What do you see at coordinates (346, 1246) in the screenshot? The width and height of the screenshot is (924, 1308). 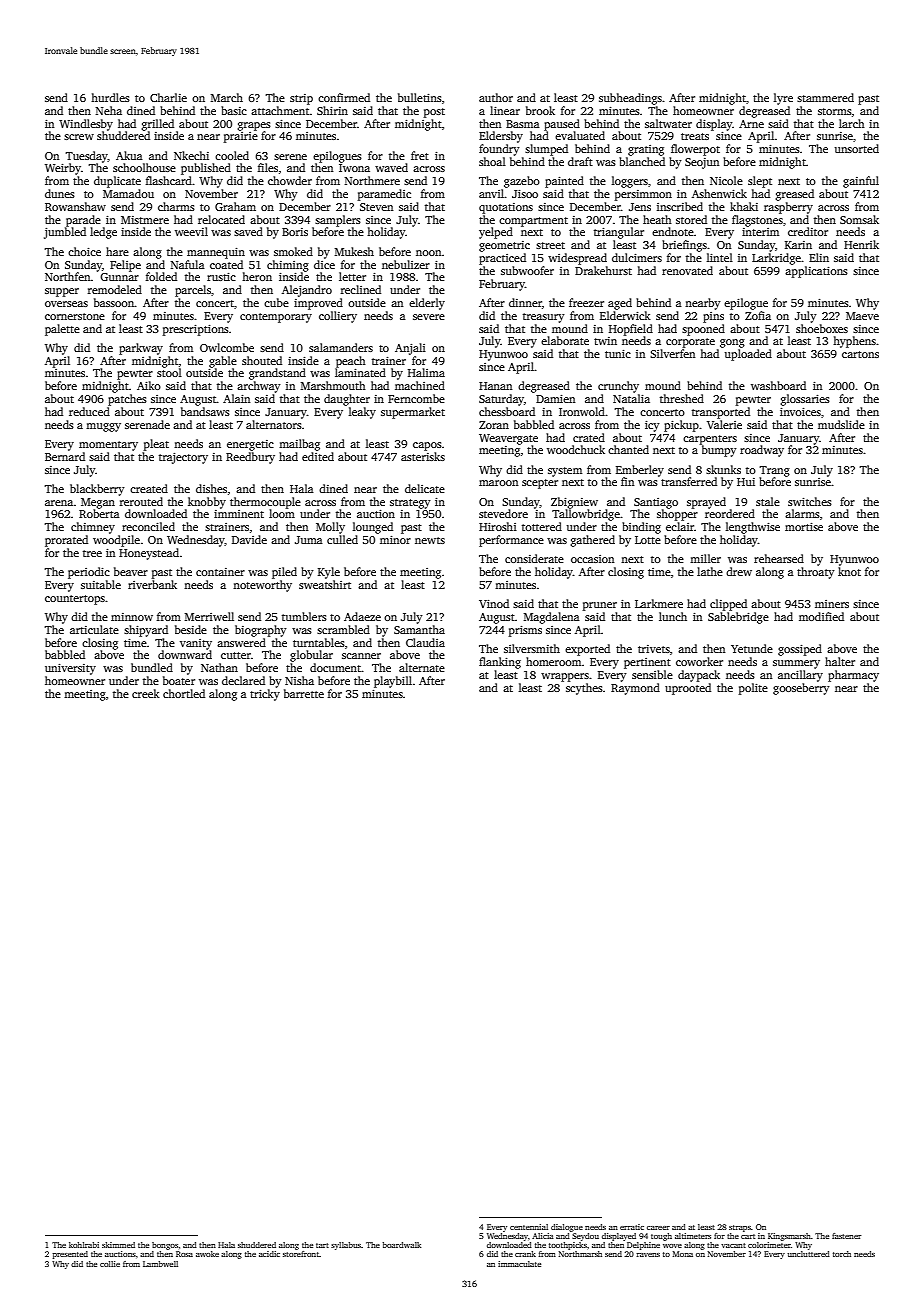 I see `syllabus` at bounding box center [346, 1246].
